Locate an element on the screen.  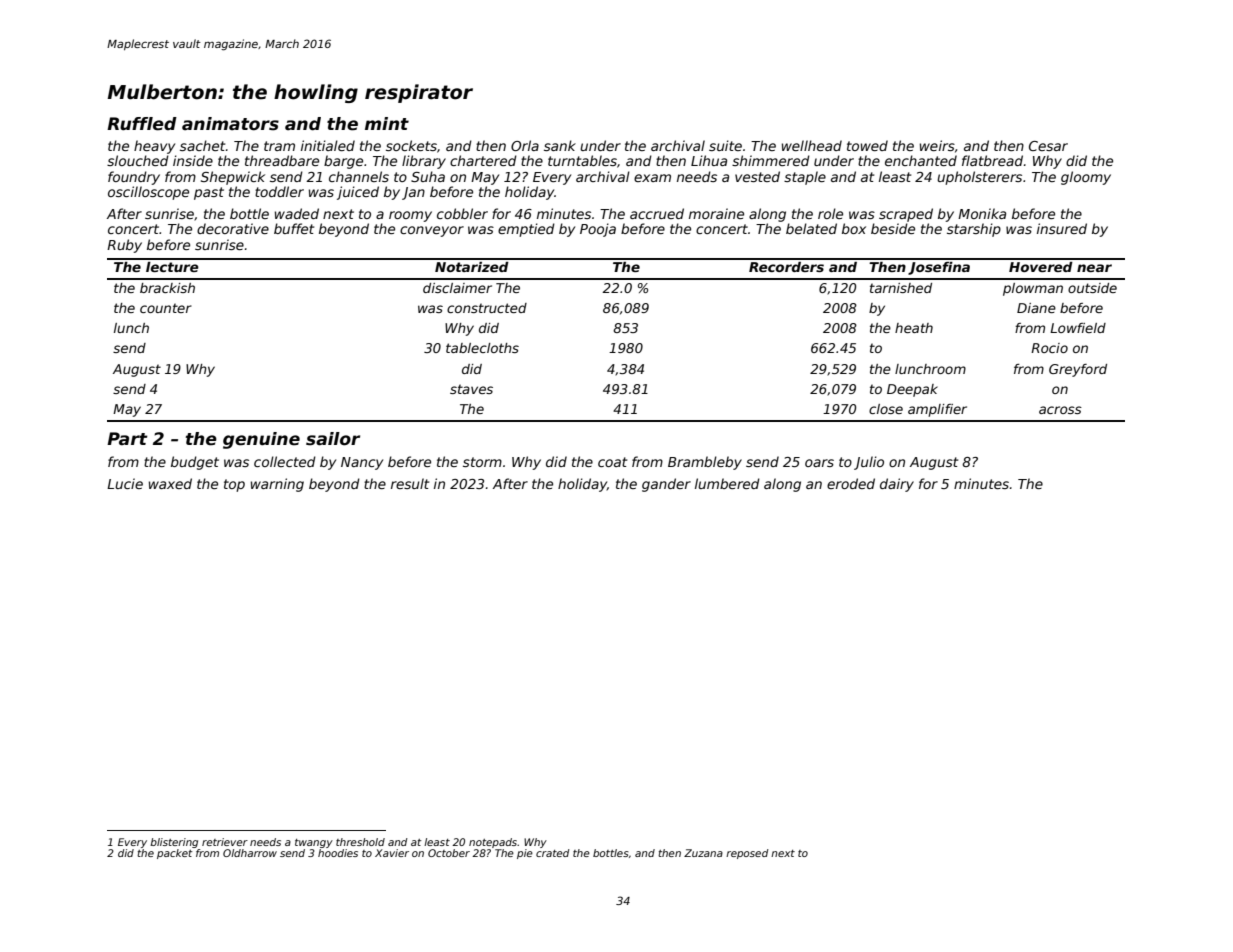
moraine is located at coordinates (716, 213).
